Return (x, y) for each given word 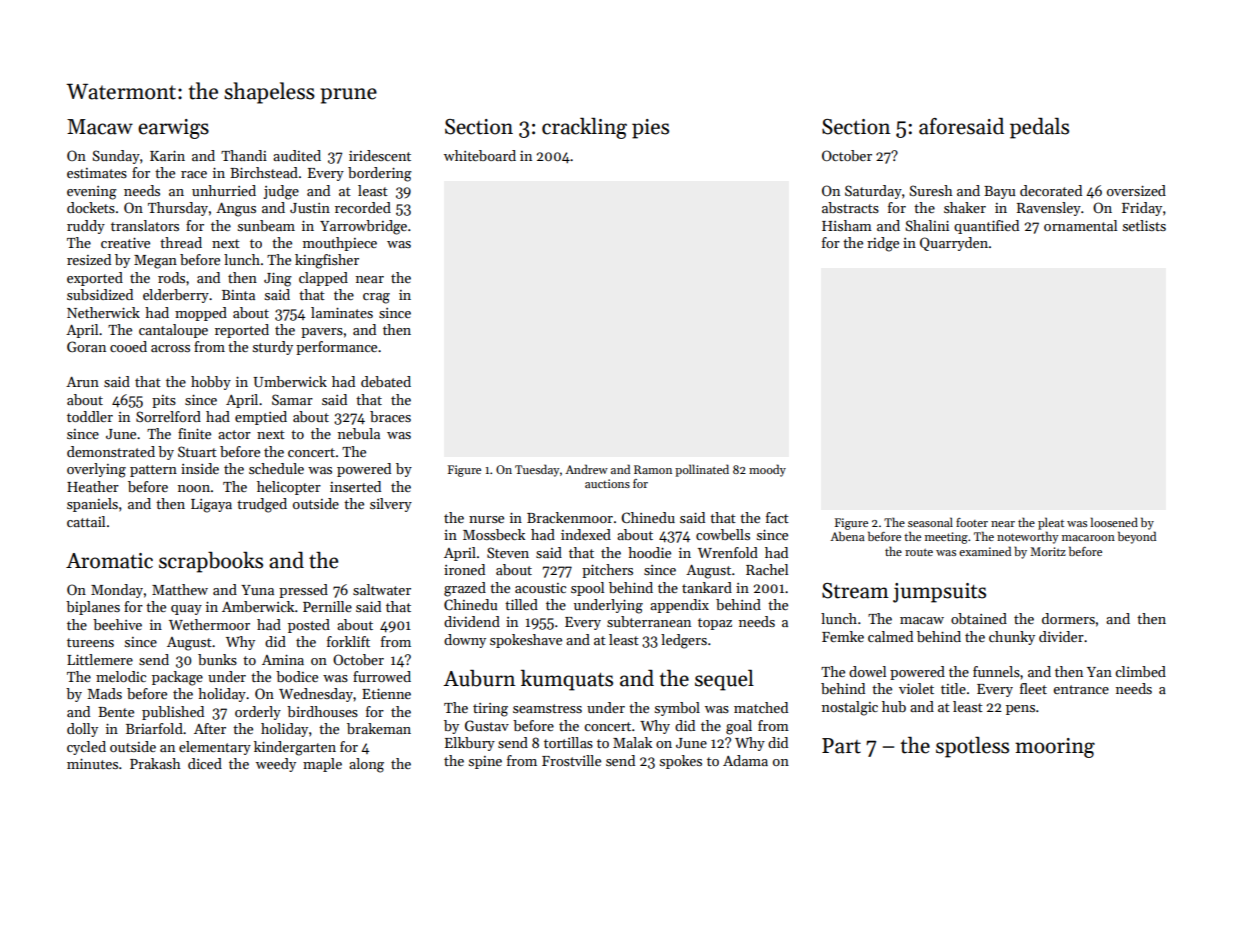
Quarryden (954, 244)
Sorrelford (168, 416)
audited (297, 155)
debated (386, 381)
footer (972, 522)
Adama (745, 760)
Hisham (847, 225)
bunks (217, 659)
